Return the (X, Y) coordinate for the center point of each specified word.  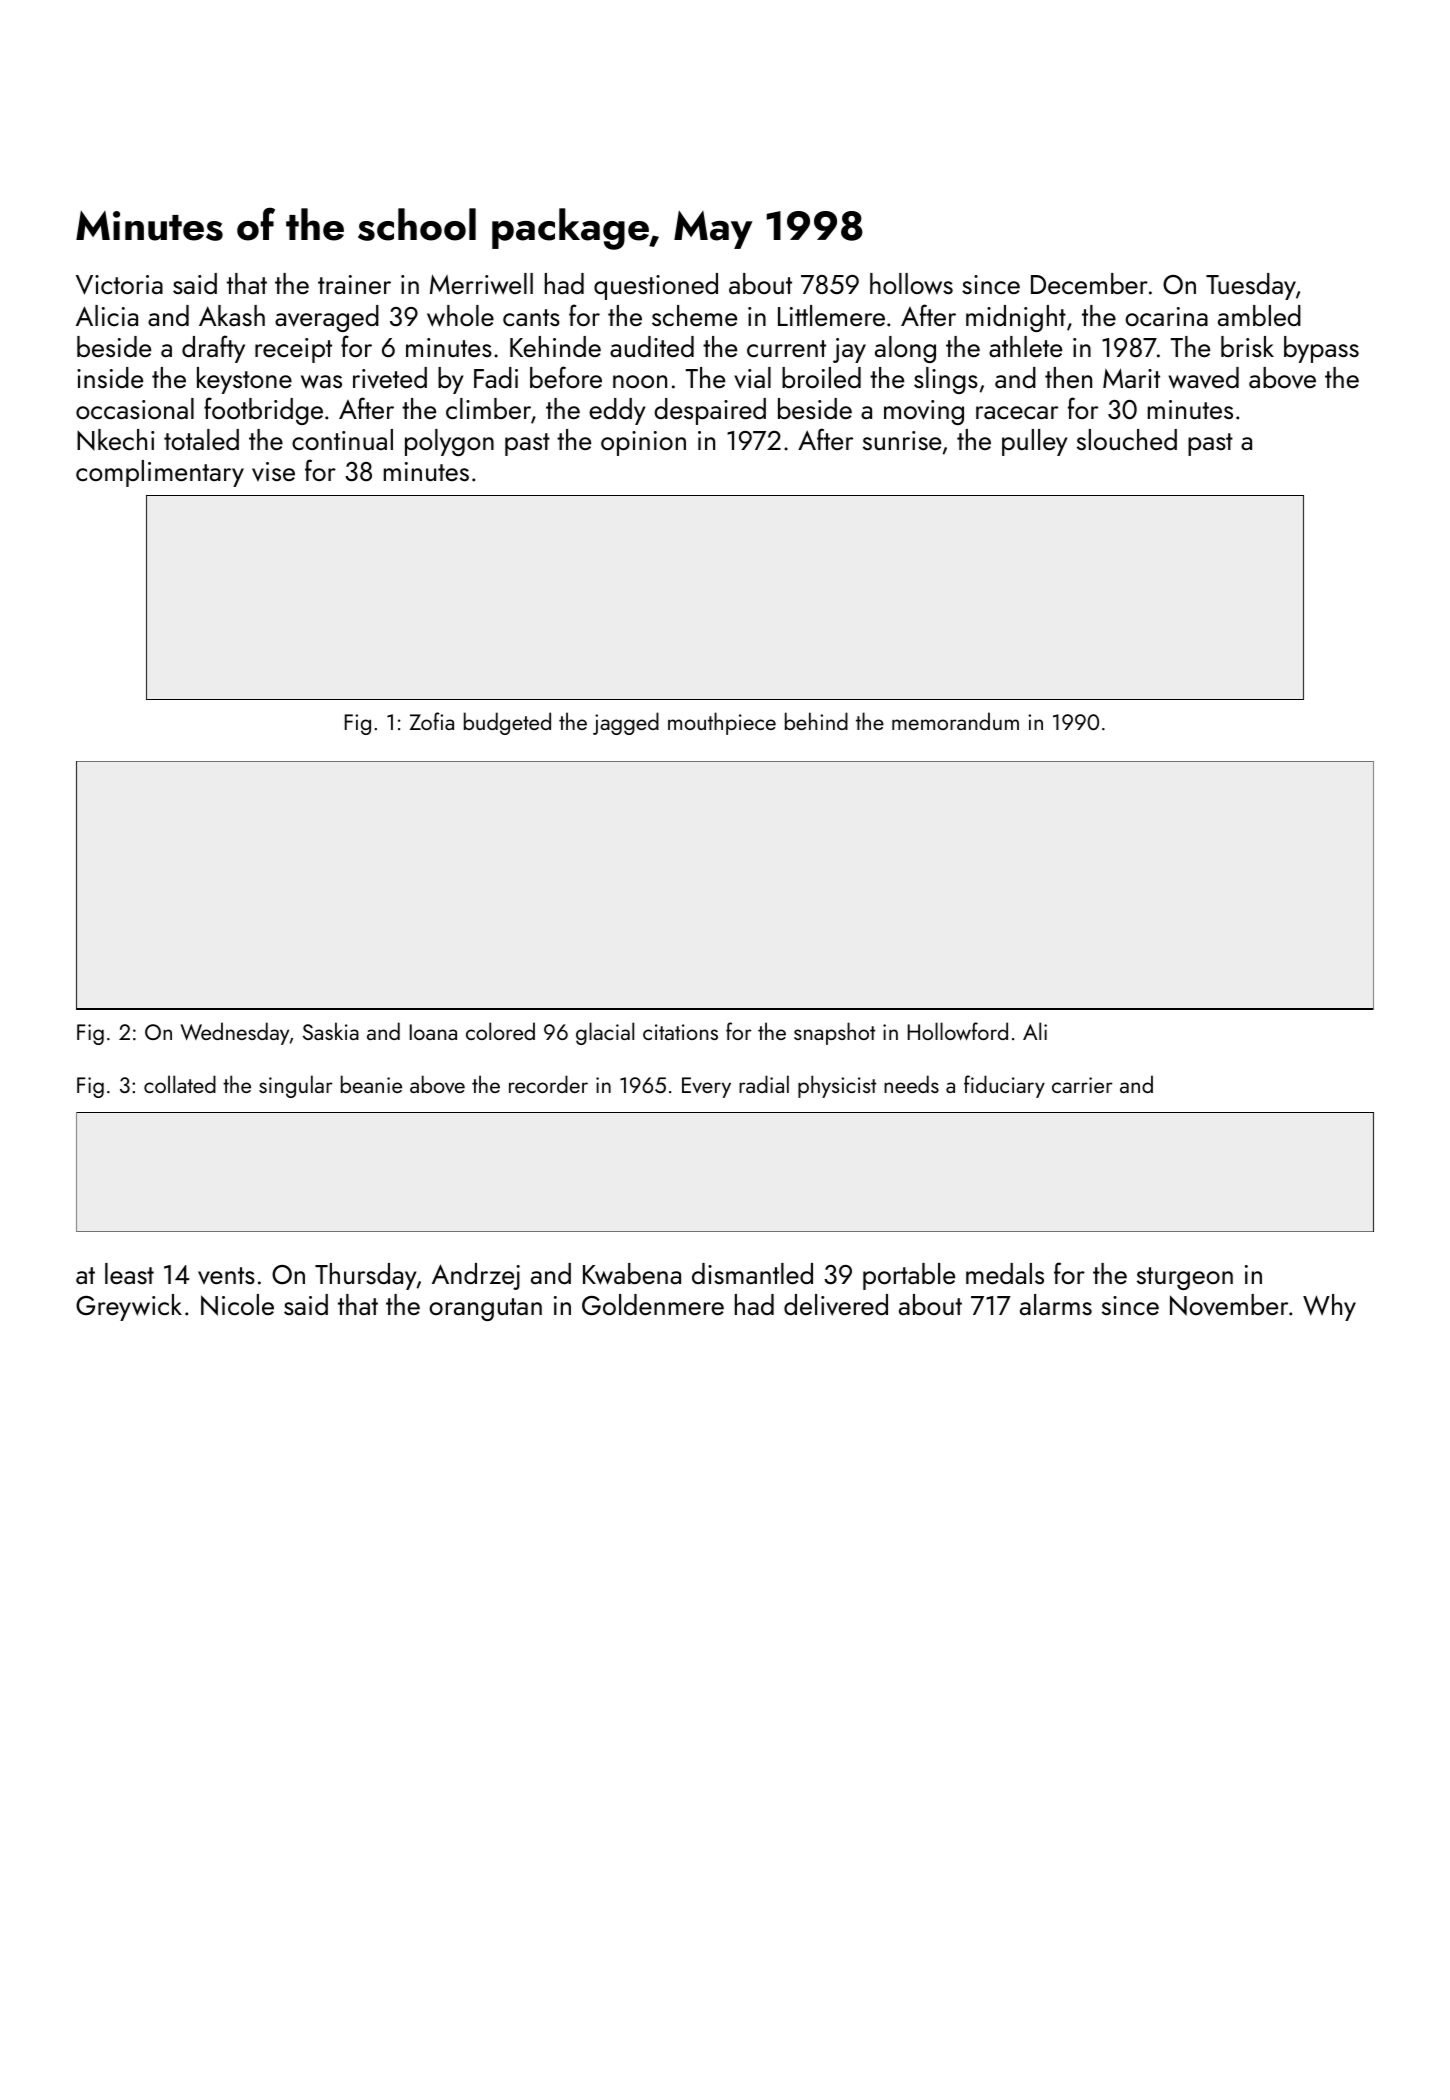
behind (816, 721)
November (1229, 1305)
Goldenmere (653, 1304)
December (1089, 283)
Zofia (432, 721)
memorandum (955, 721)
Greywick (129, 1307)
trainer (354, 284)
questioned (656, 286)
